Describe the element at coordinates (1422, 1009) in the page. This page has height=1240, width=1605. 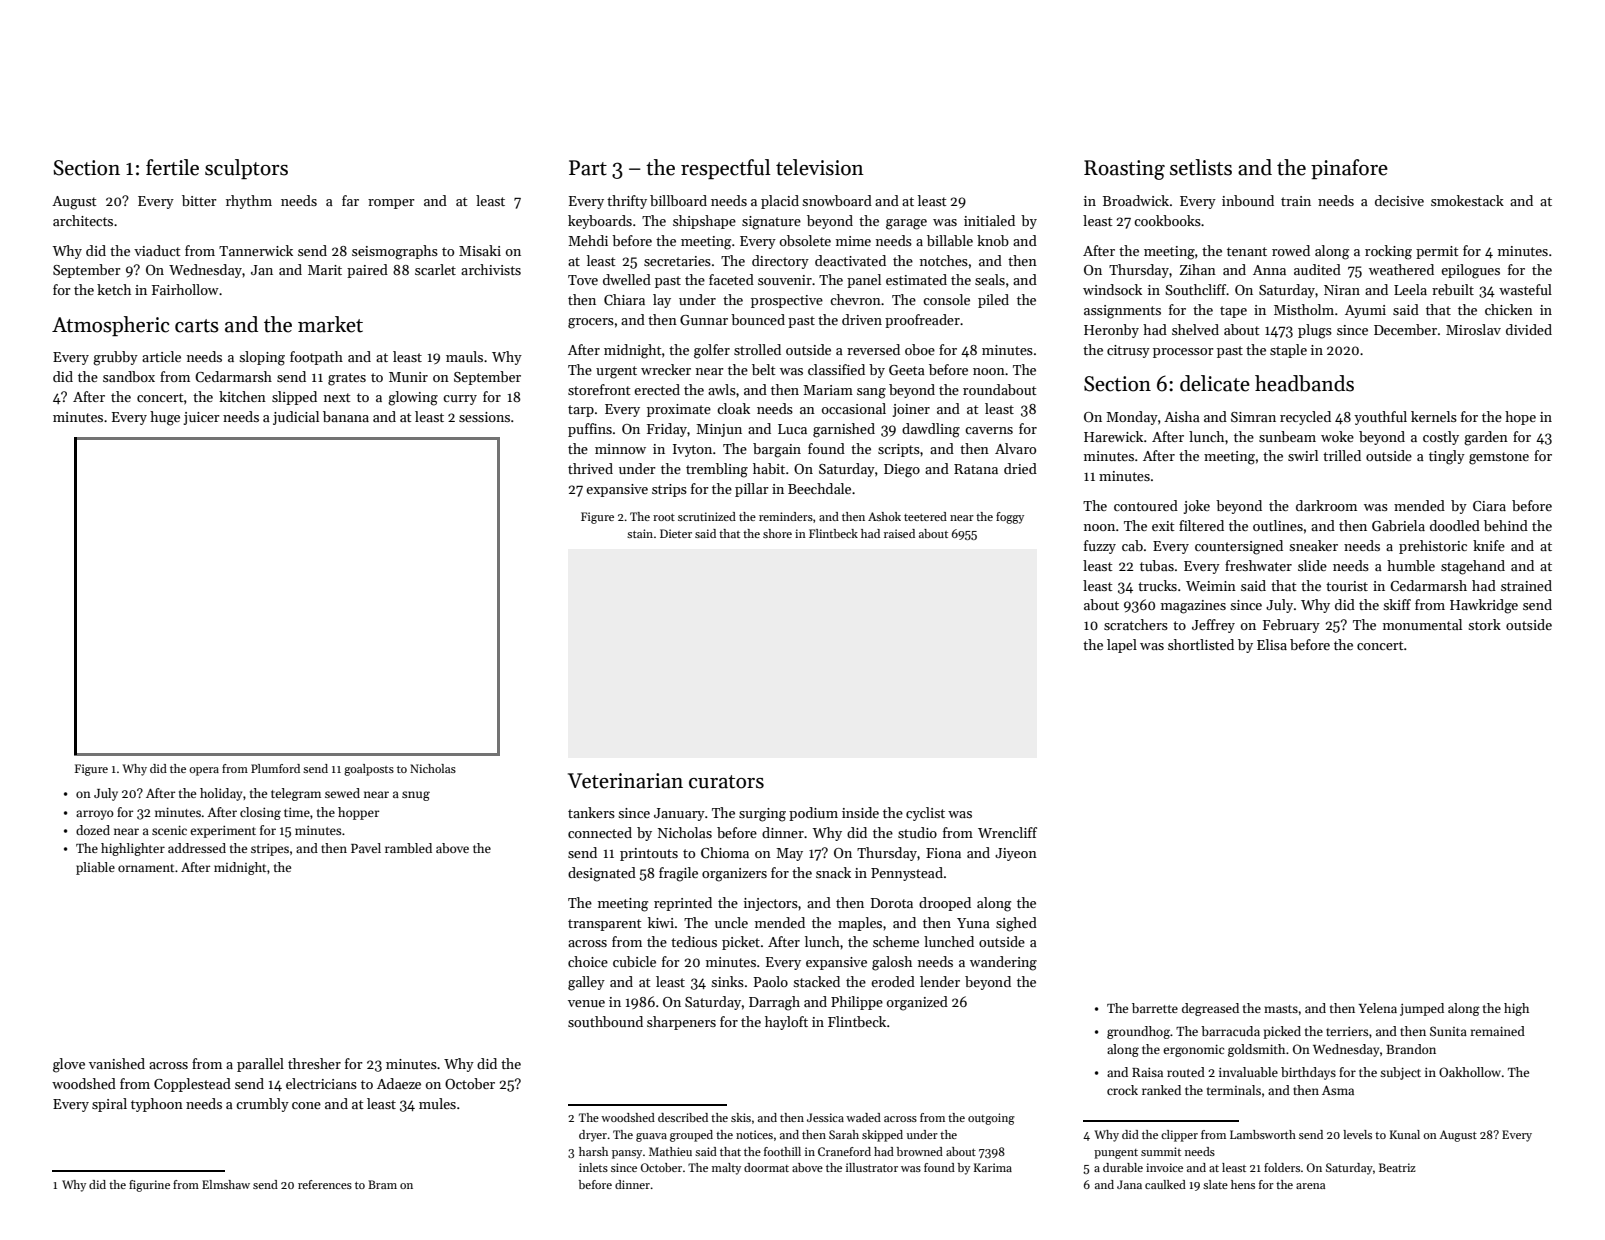
I see `jumped` at that location.
